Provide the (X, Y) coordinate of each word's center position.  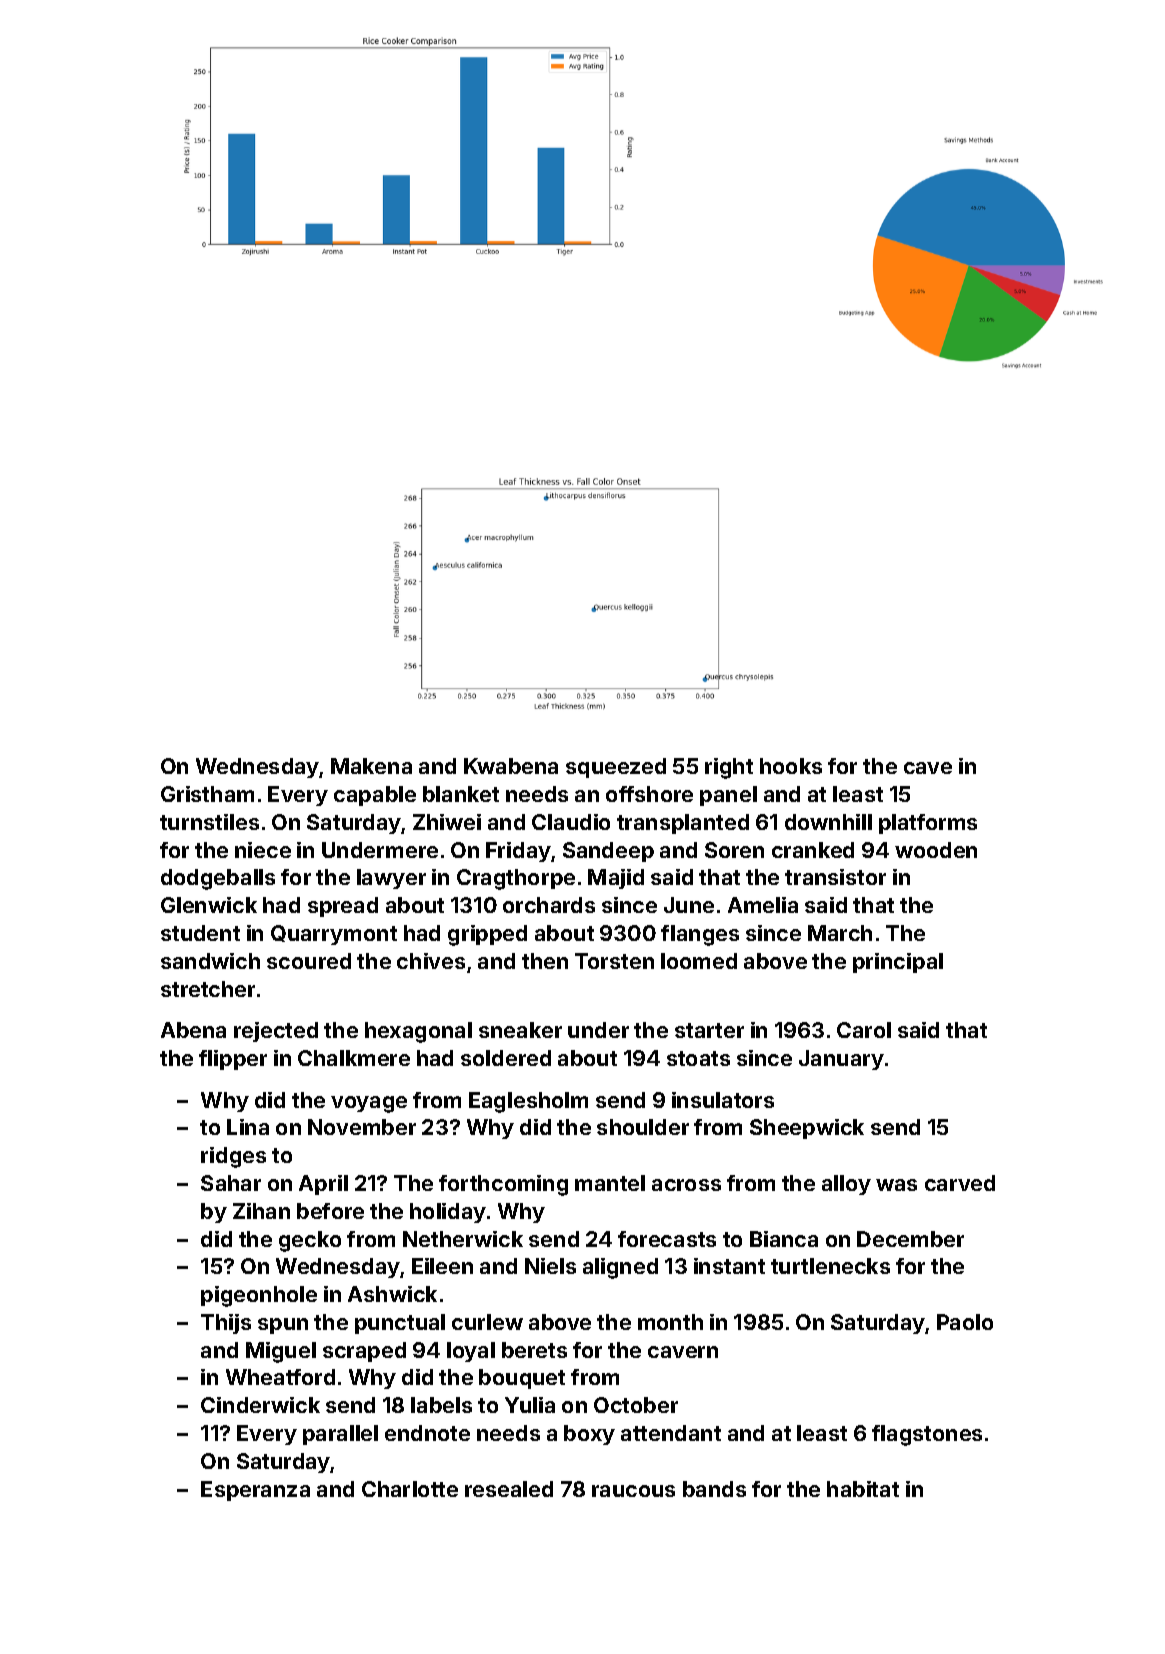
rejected (276, 1032)
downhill (828, 822)
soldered (506, 1058)
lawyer (391, 879)
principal (898, 963)
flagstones (927, 1435)
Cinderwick (260, 1405)
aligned (620, 1268)
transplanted (683, 824)
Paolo (965, 1322)
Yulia (530, 1405)
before (330, 1211)
